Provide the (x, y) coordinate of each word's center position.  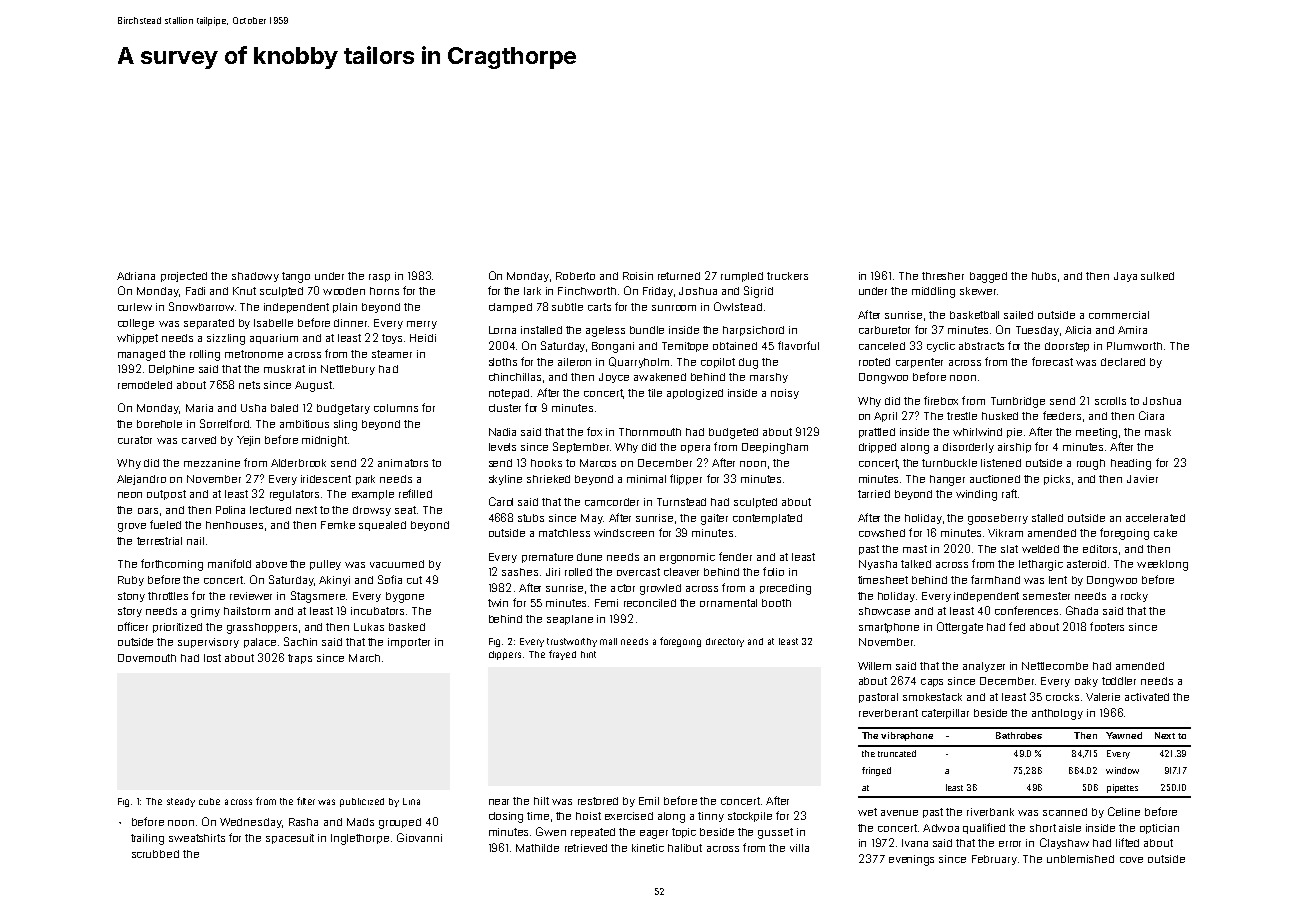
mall (608, 641)
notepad (509, 394)
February (994, 860)
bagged (988, 277)
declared (1123, 362)
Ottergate (960, 628)
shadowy (255, 277)
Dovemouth (147, 658)
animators (403, 463)
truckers (787, 276)
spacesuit (290, 839)
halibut (685, 848)
